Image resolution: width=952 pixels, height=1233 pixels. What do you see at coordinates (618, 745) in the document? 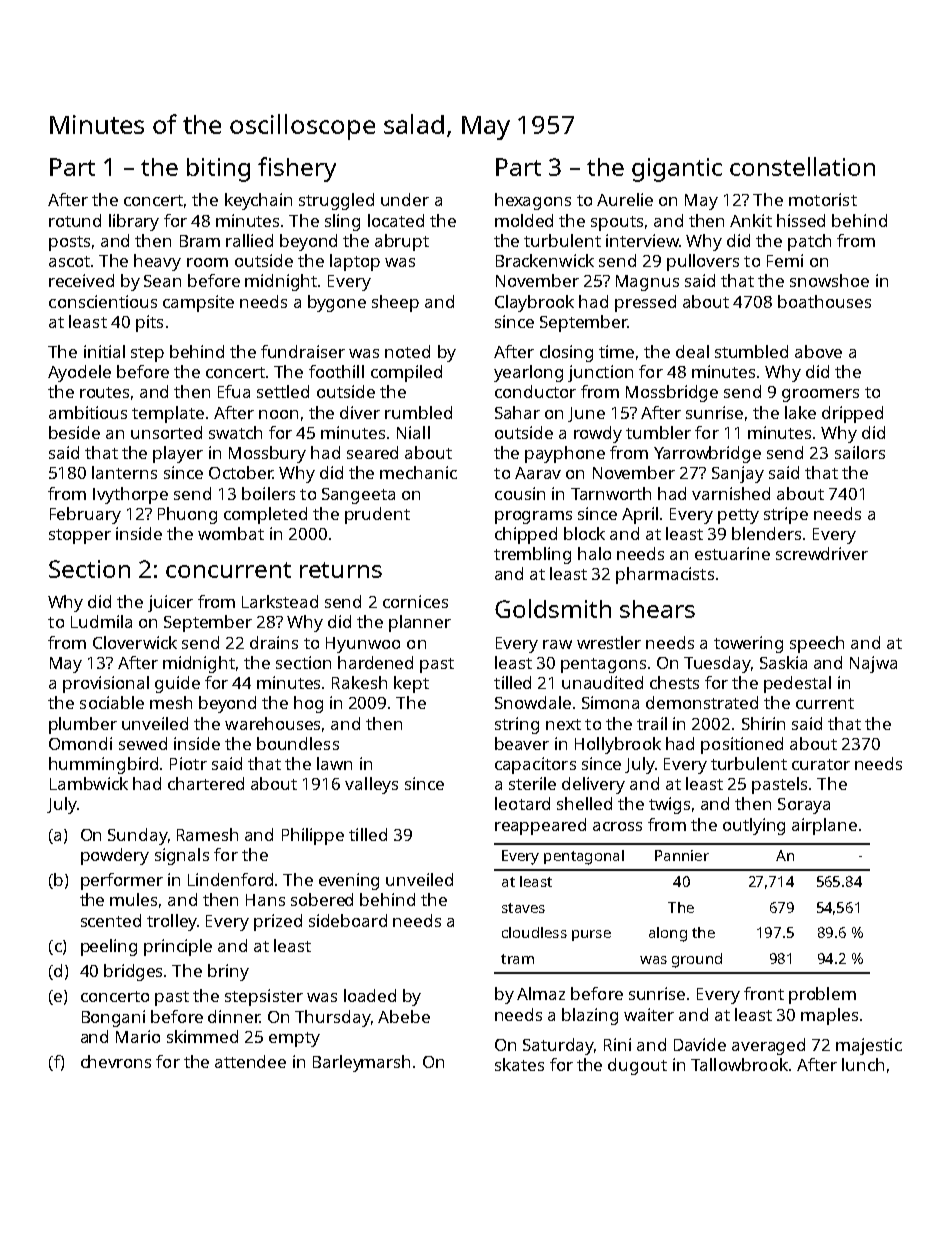
I see `Hollybrook` at bounding box center [618, 745].
